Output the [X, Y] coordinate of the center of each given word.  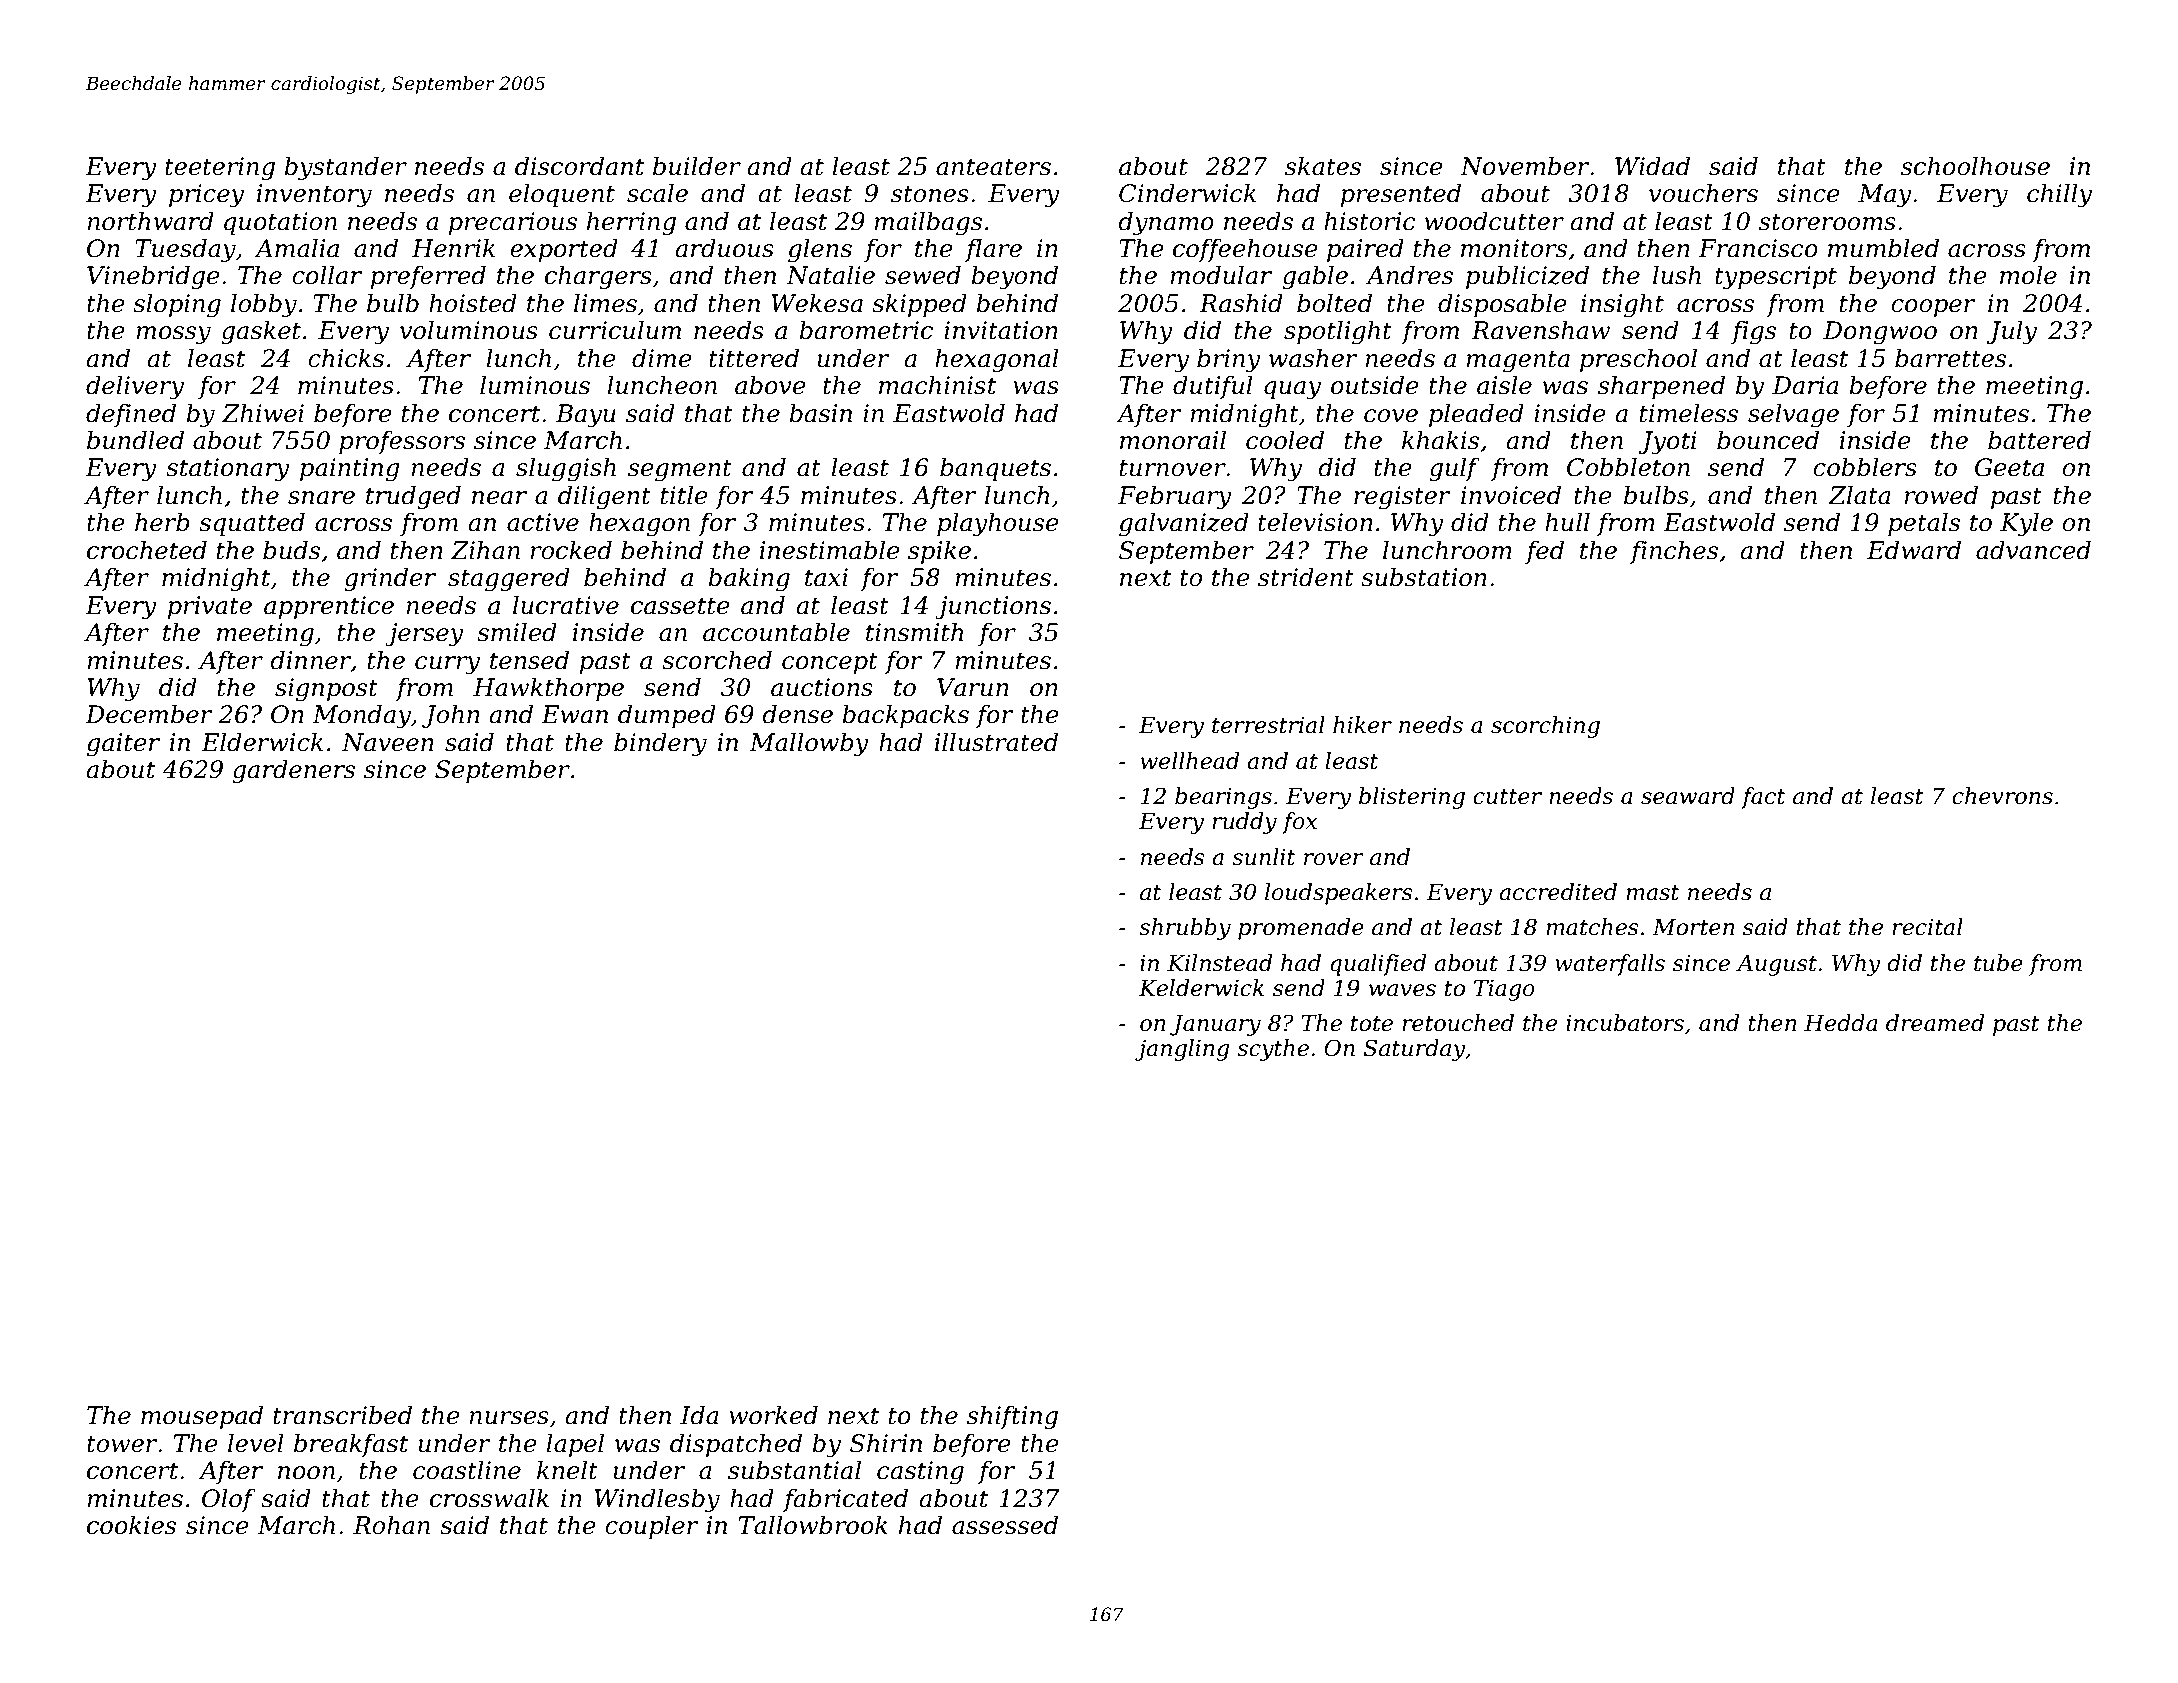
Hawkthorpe [548, 689]
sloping [177, 305]
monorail [1173, 440]
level [256, 1443]
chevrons [2002, 796]
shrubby [1185, 929]
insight [1622, 305]
